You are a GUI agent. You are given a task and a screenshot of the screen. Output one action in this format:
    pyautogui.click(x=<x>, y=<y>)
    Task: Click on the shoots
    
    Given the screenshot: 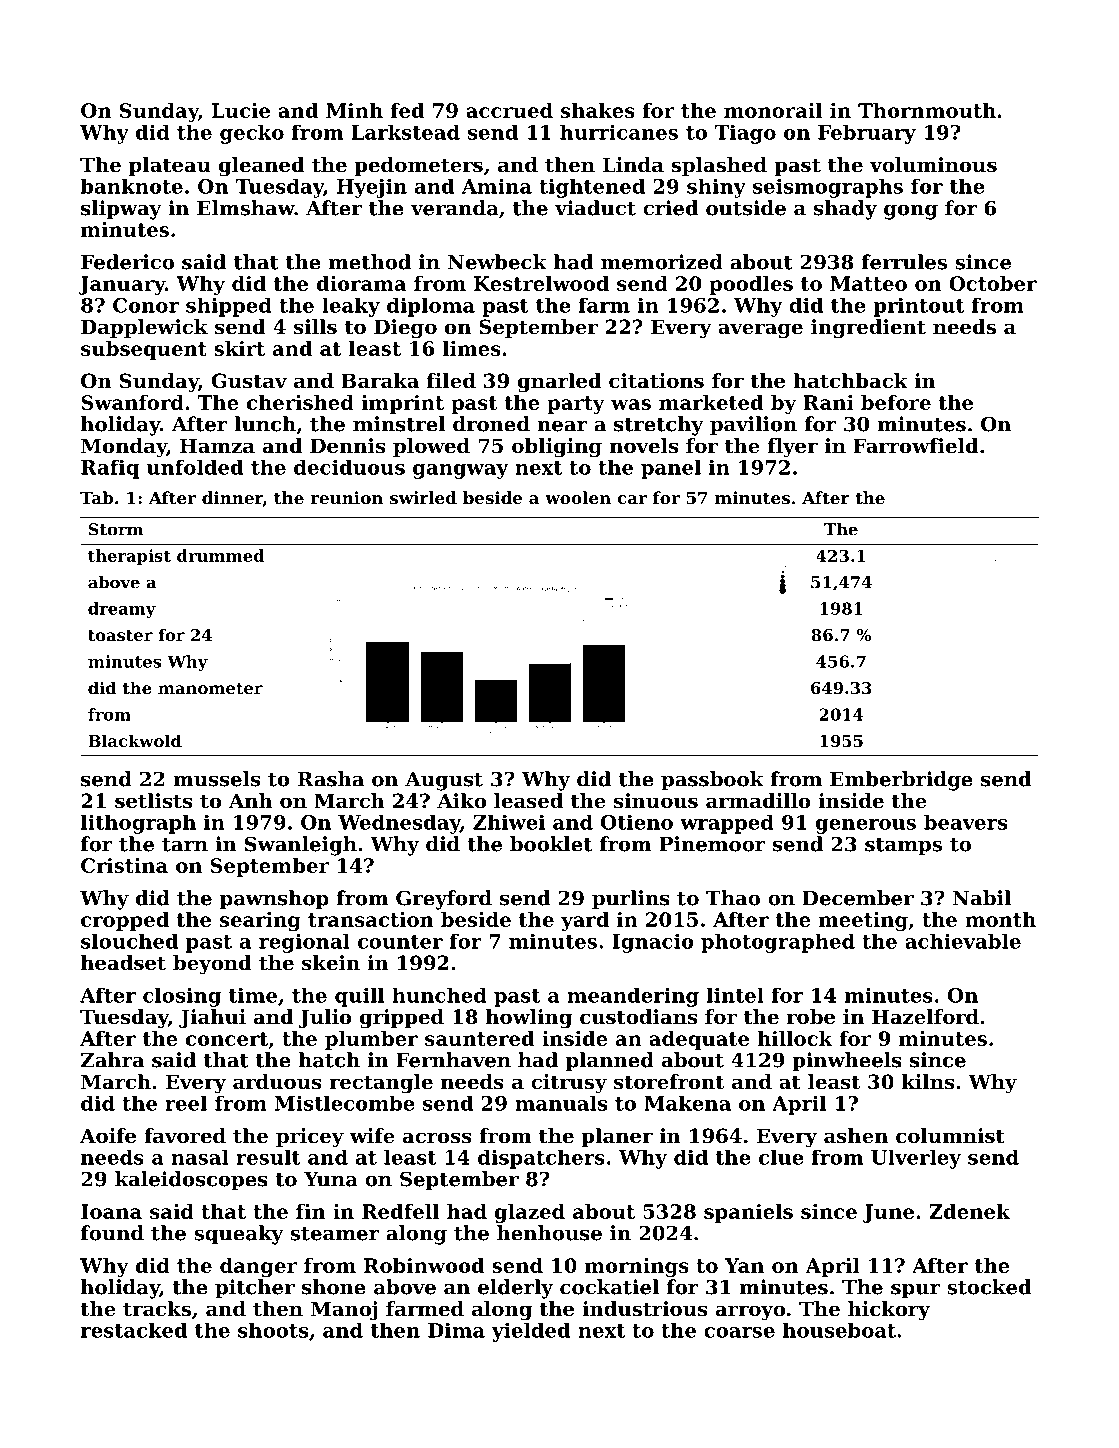 What is the action you would take?
    pyautogui.click(x=273, y=1330)
